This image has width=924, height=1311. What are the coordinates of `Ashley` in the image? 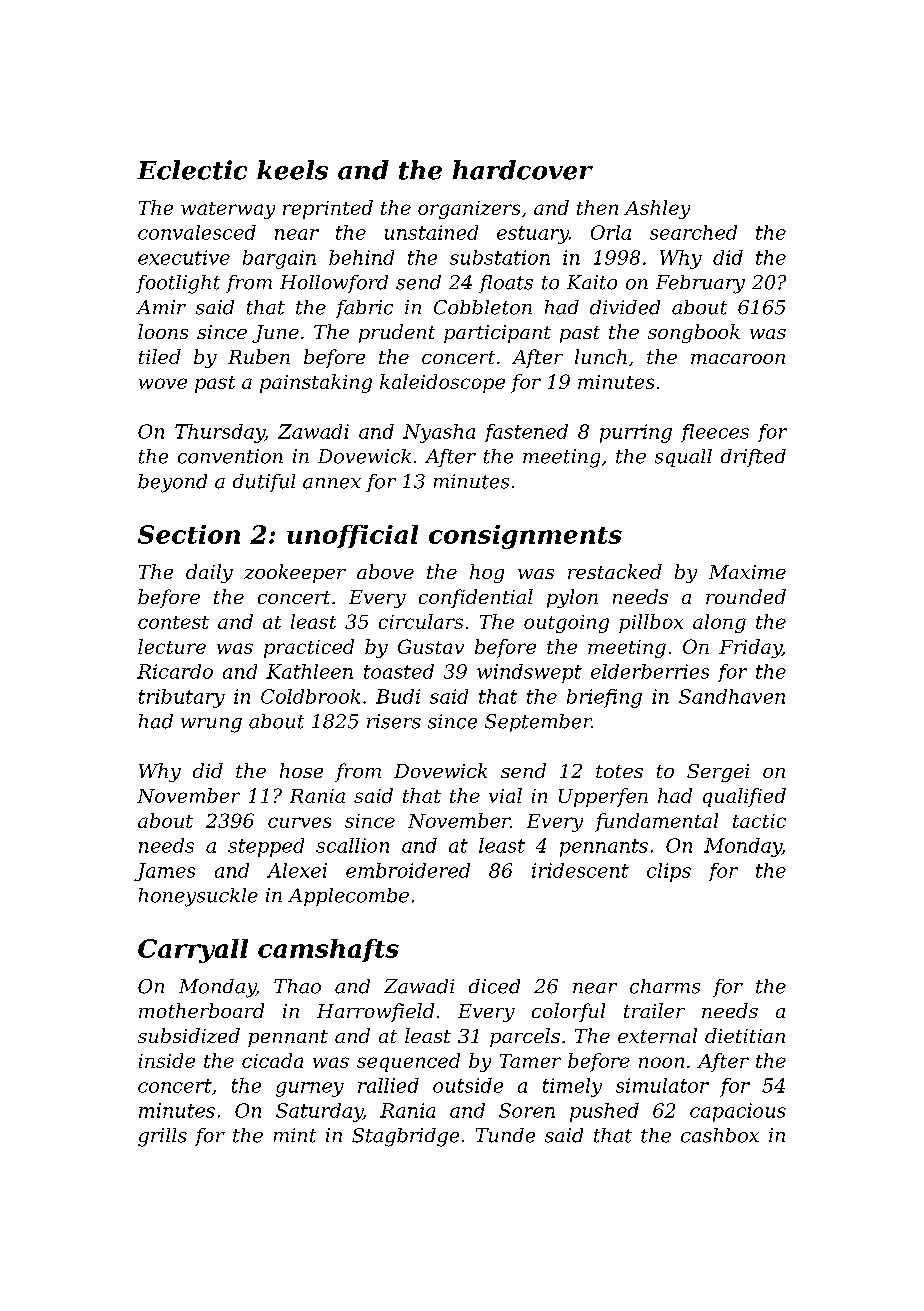 It's located at (657, 209).
